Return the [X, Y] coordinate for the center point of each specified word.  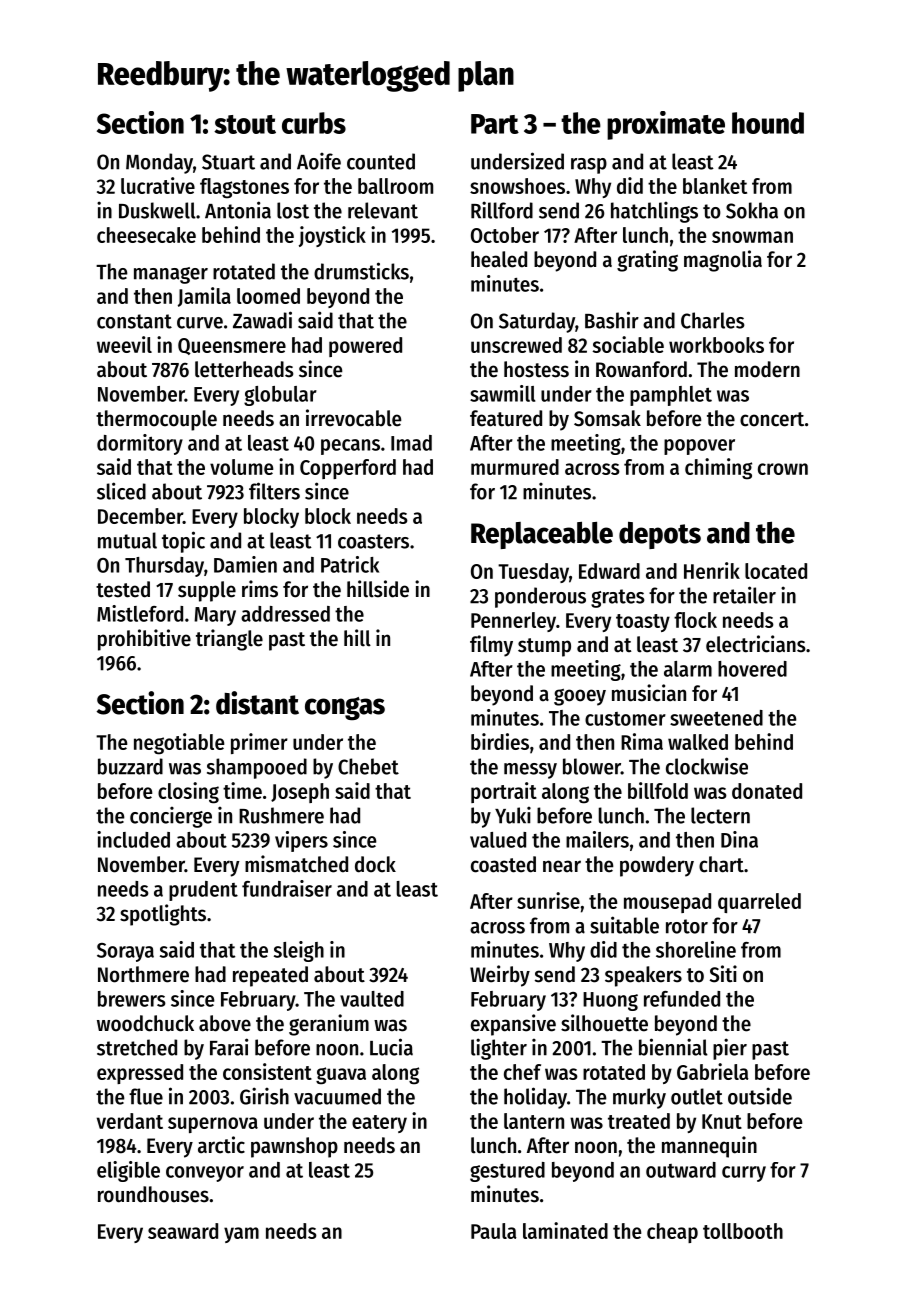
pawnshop [294, 1147]
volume [241, 467]
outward [681, 1170]
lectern [720, 815]
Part [495, 124]
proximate [666, 125]
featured [506, 418]
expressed [140, 1074]
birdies [500, 741]
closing [188, 793]
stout [245, 124]
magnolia [723, 261]
